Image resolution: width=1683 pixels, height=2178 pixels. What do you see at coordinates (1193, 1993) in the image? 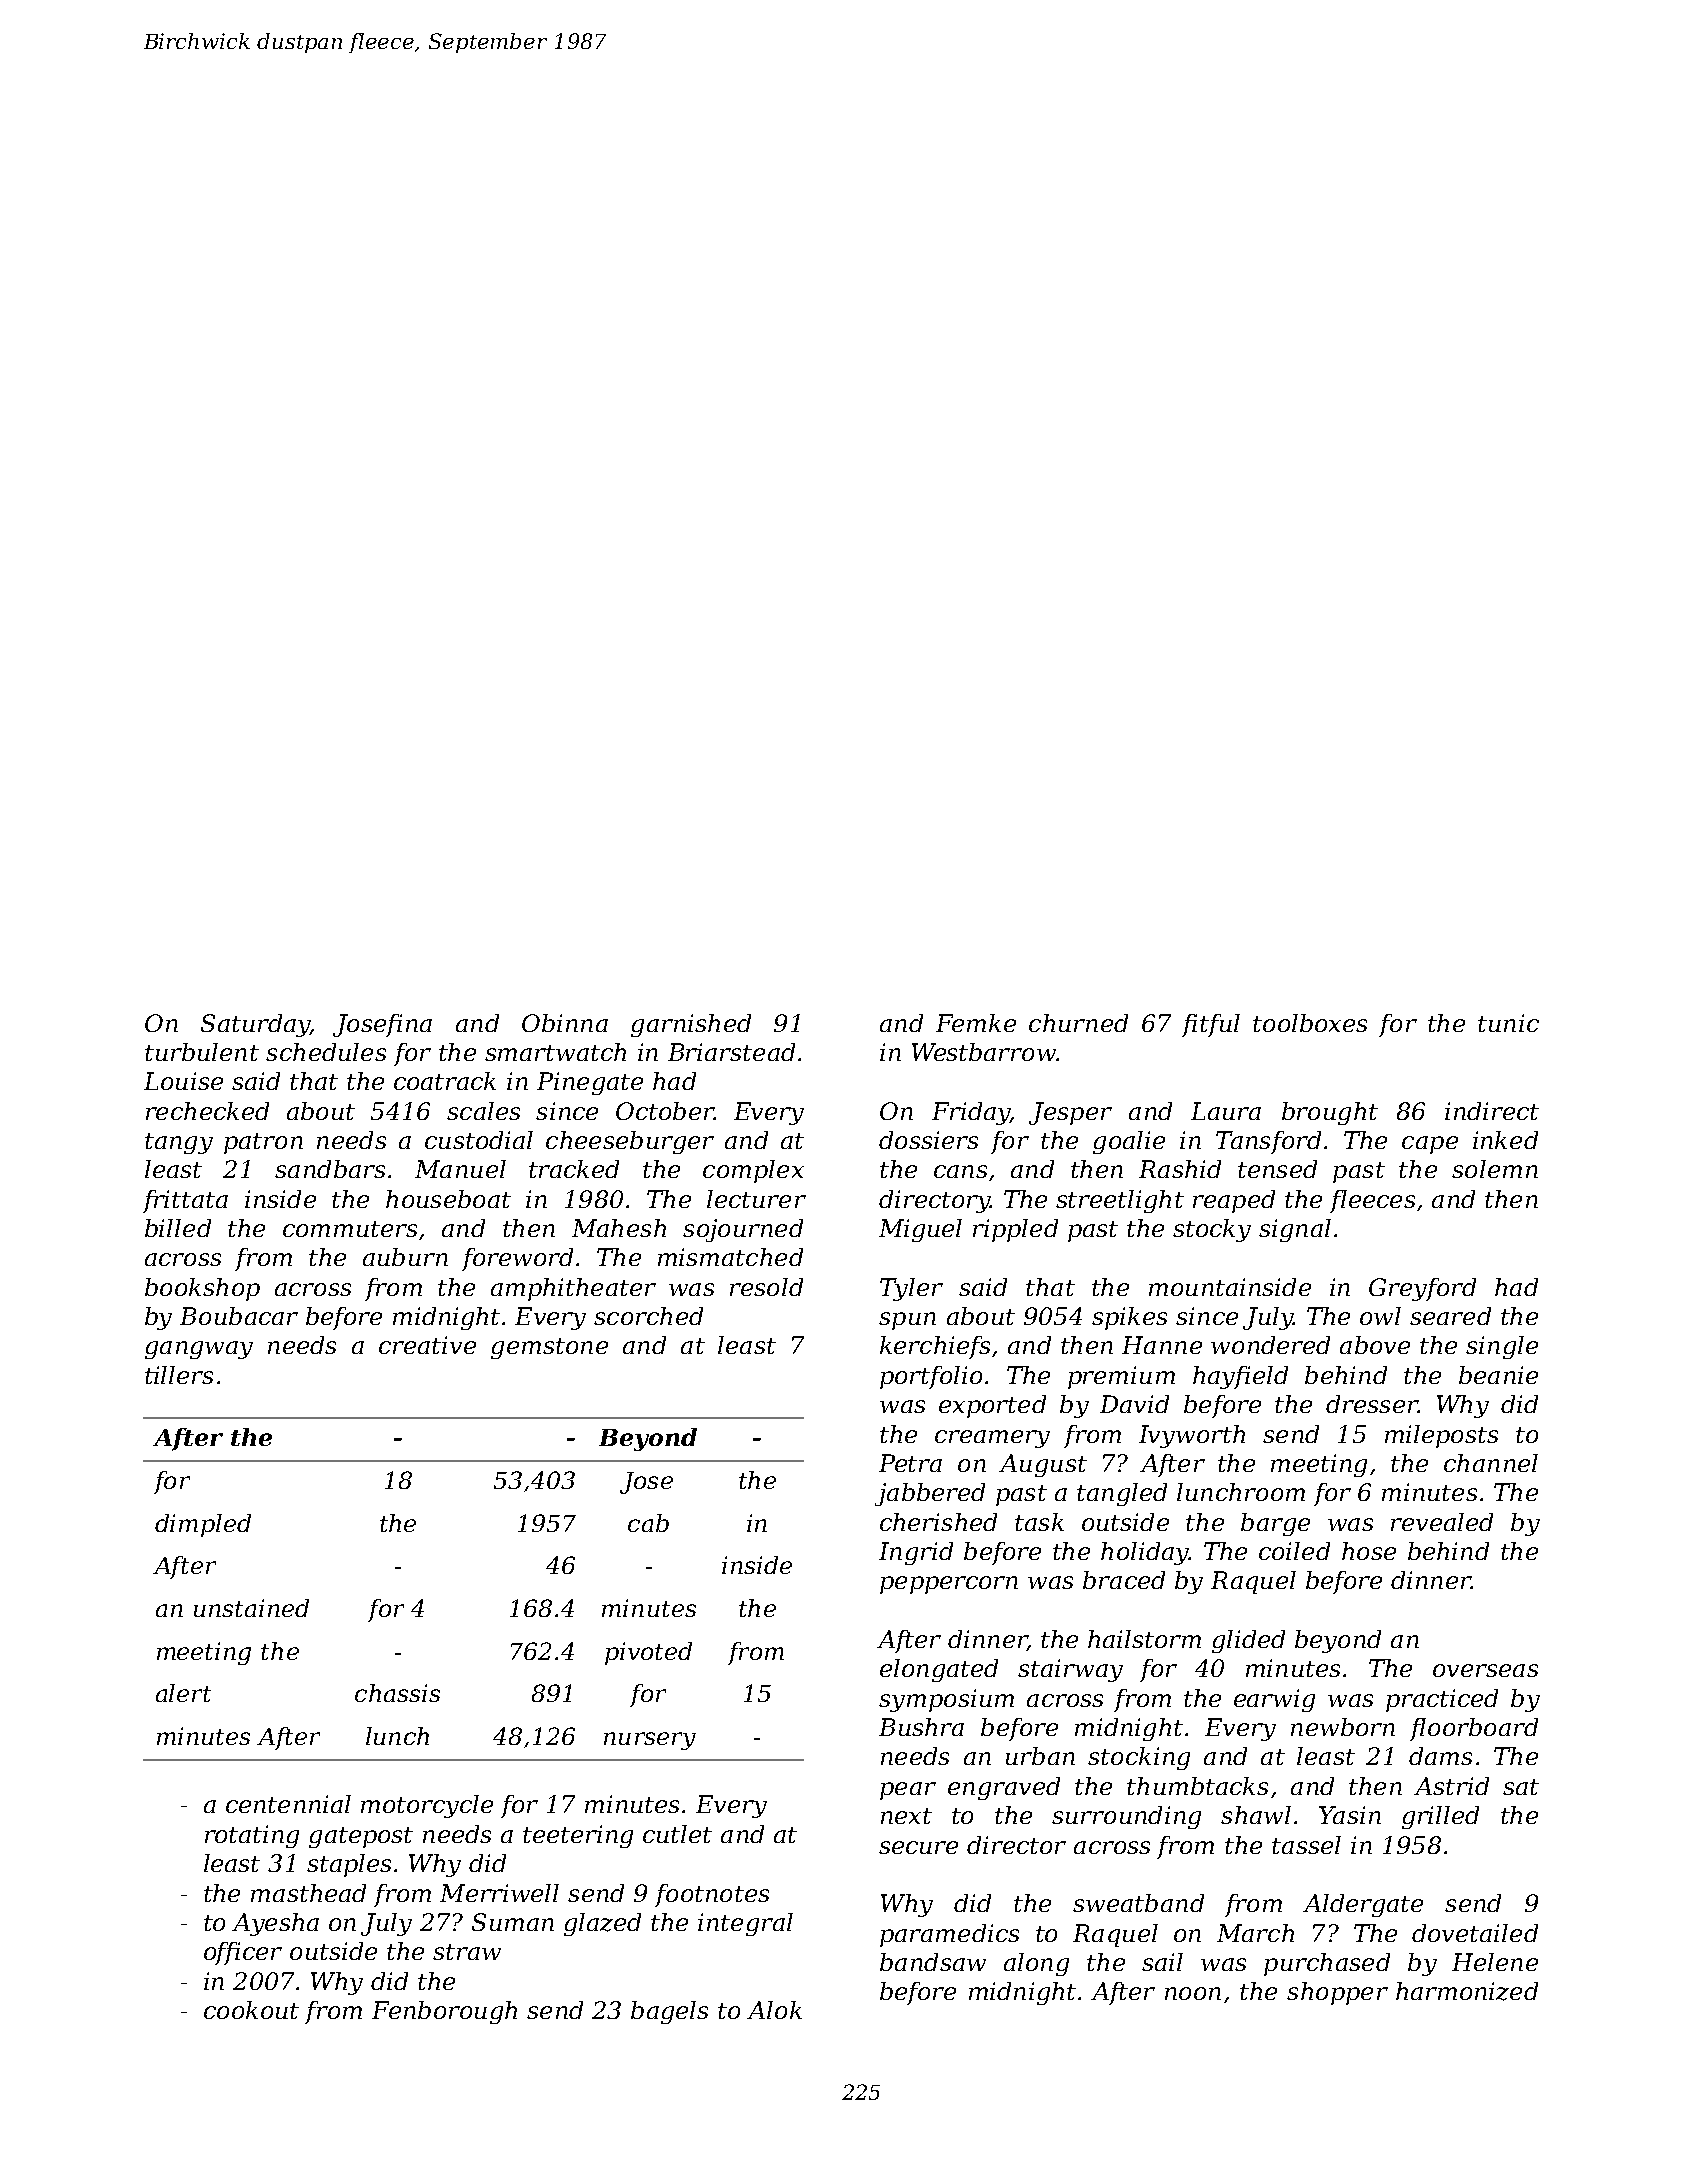
I see `noon` at bounding box center [1193, 1993].
